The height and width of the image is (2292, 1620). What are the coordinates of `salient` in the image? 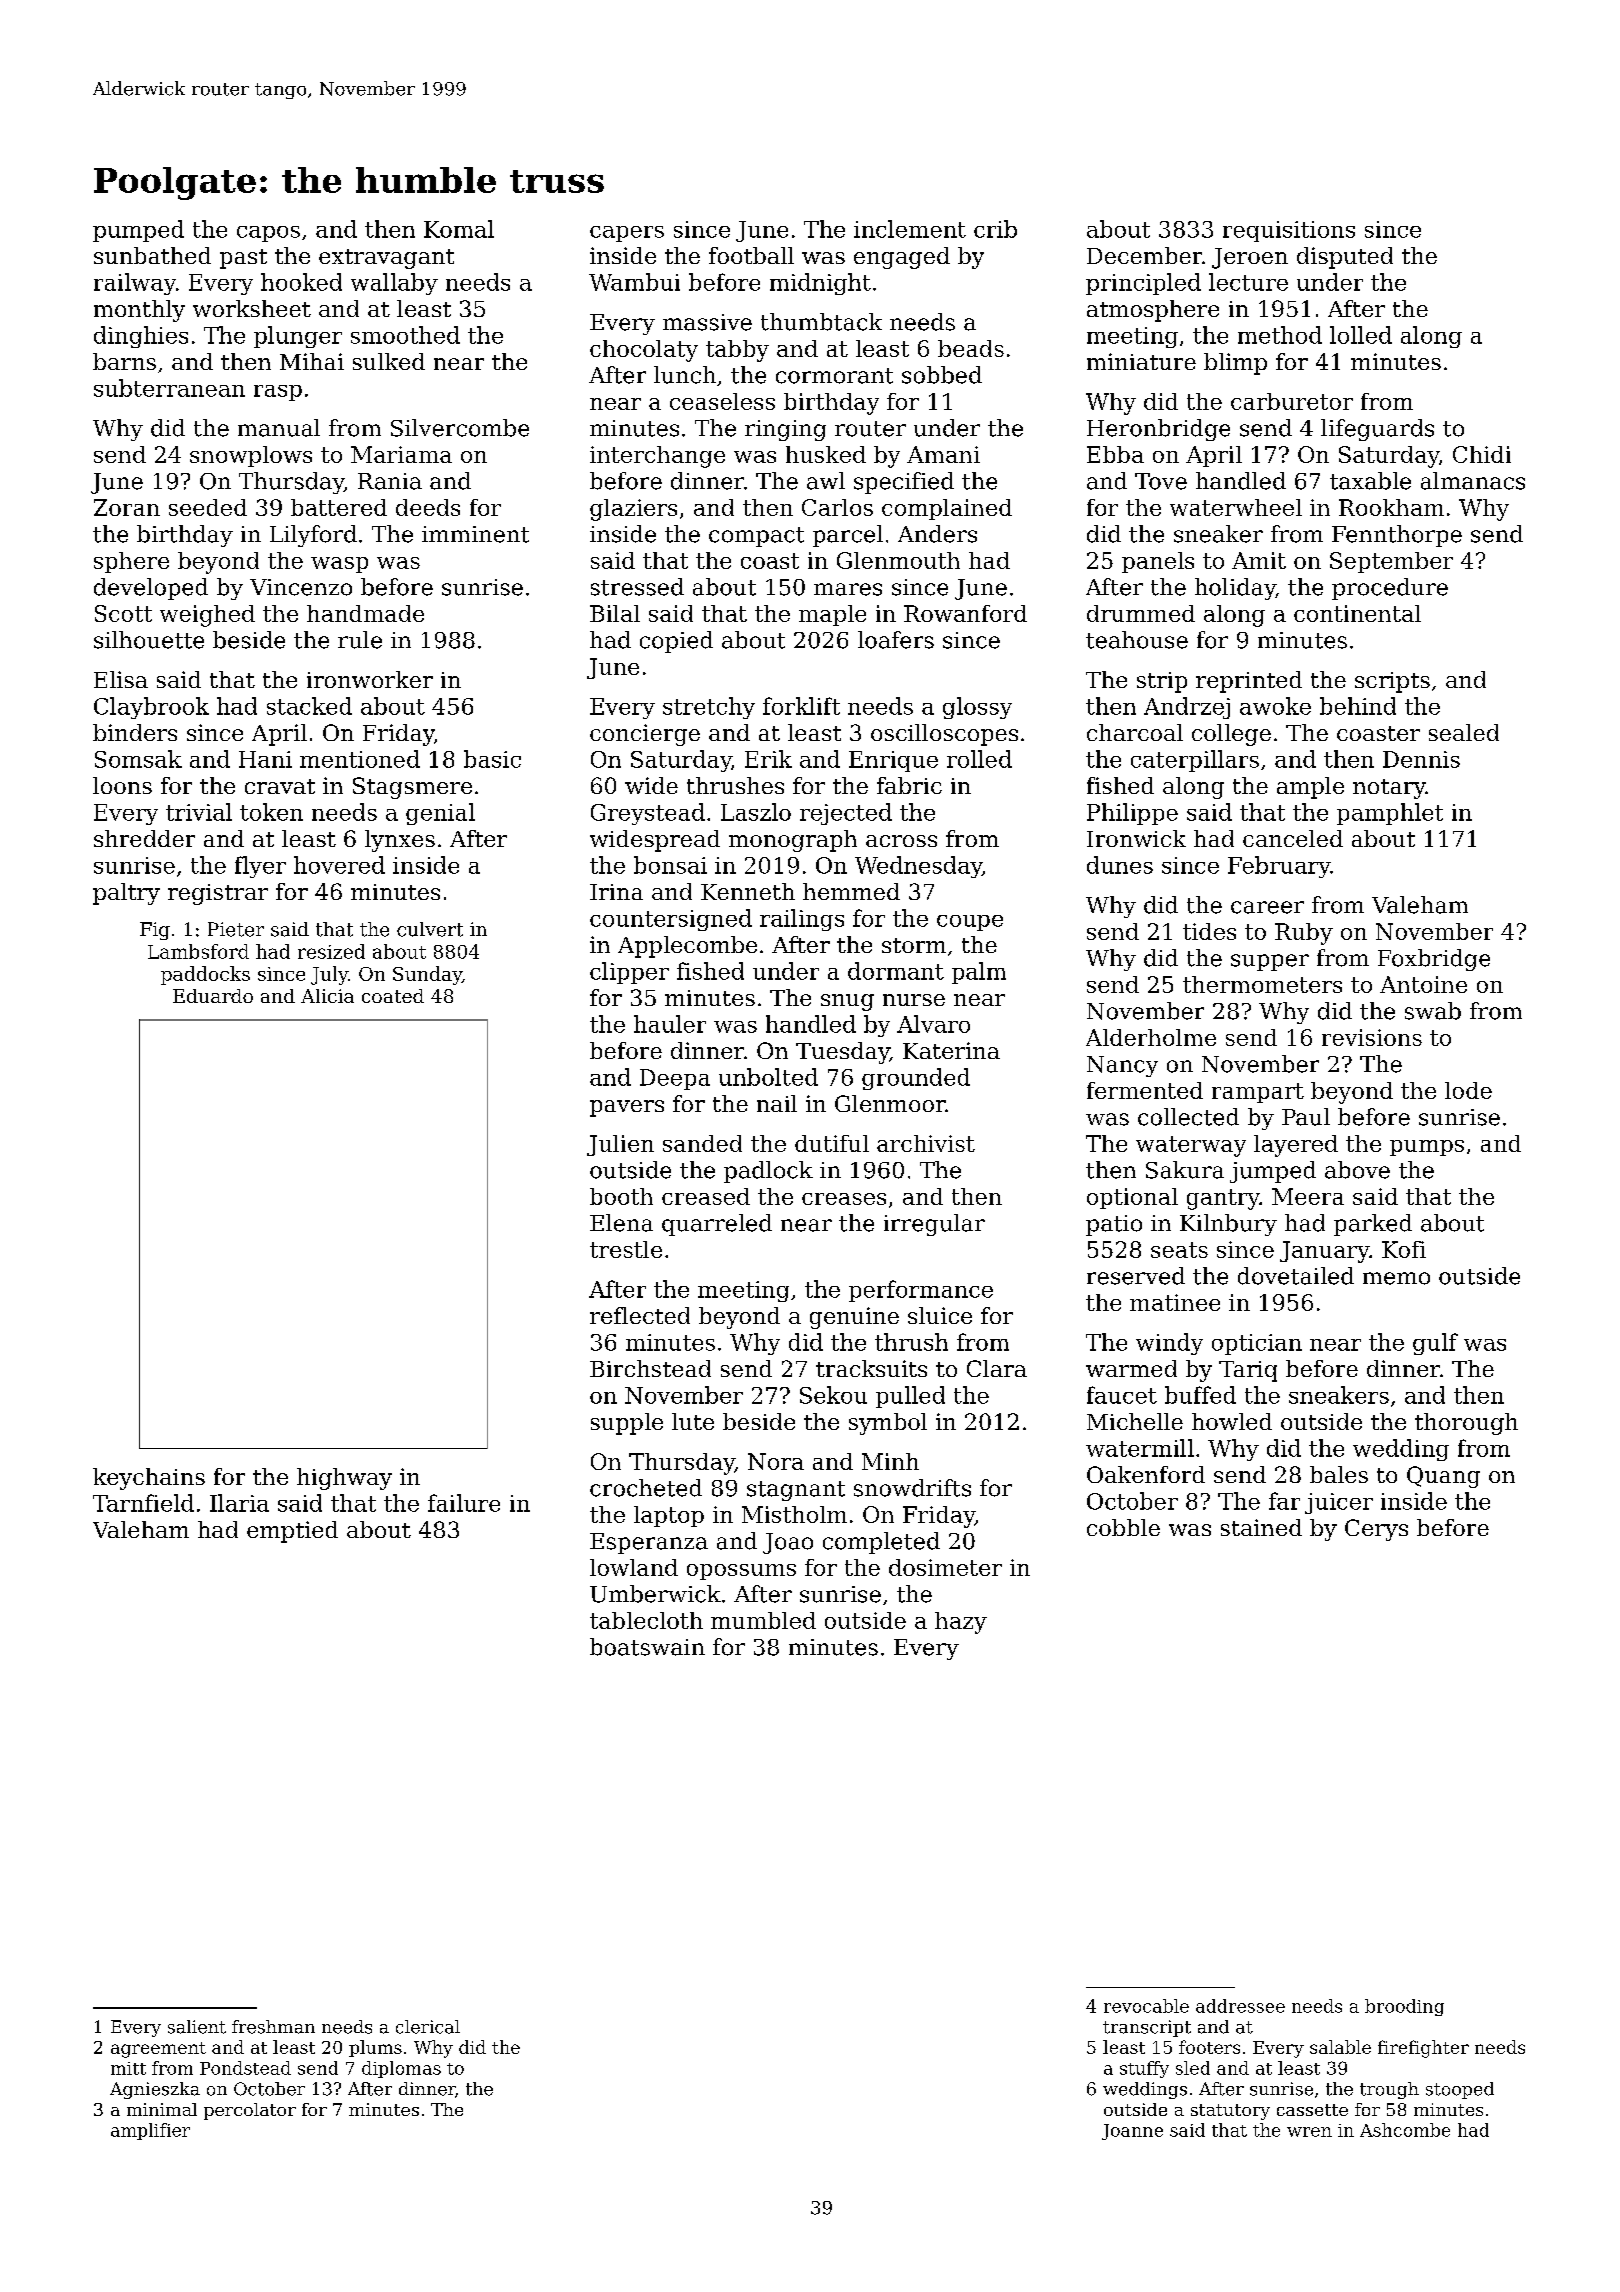 It's located at (197, 2027).
